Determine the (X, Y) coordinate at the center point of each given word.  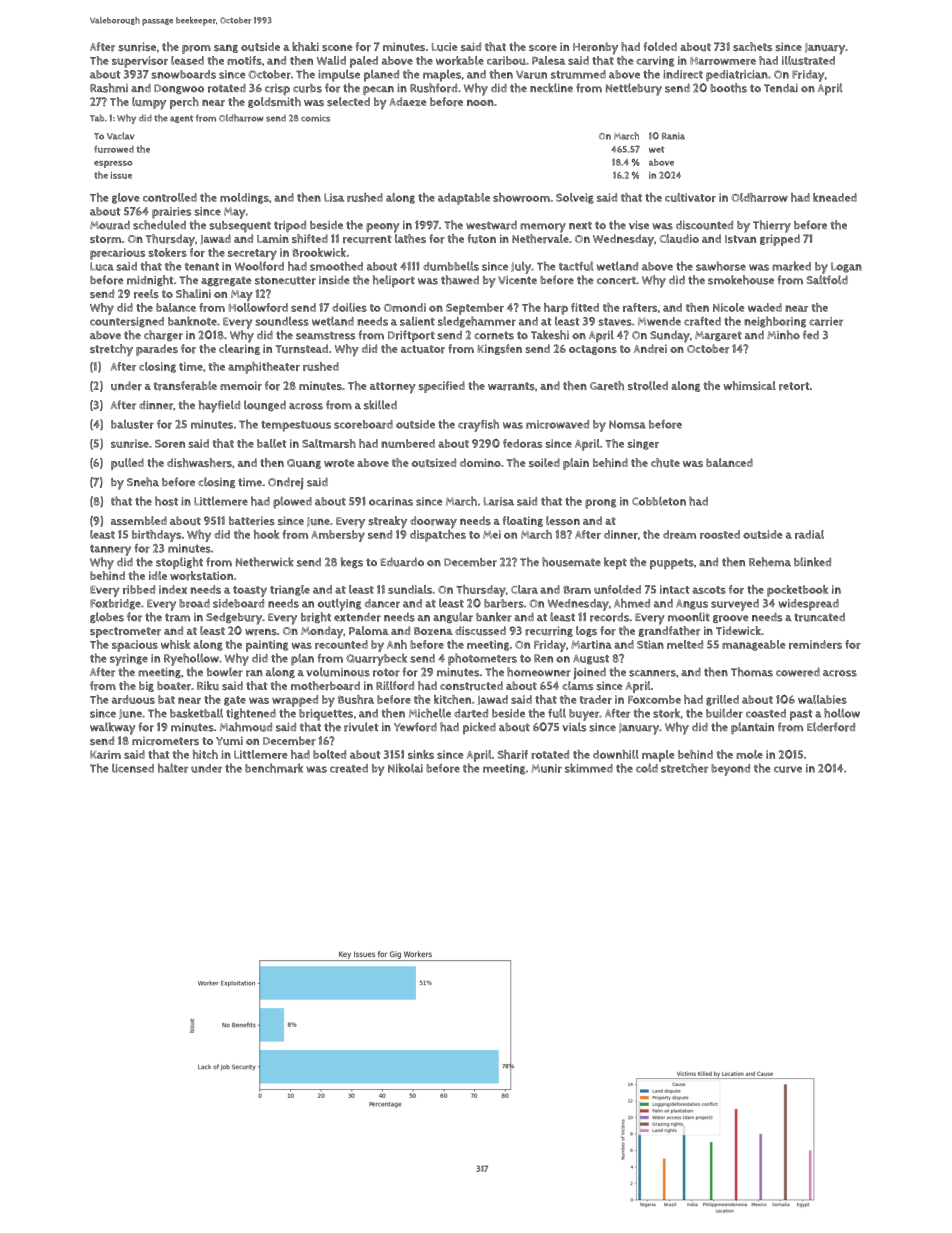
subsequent (240, 227)
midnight (150, 280)
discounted (704, 225)
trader (595, 699)
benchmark (274, 768)
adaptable (464, 199)
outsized (434, 462)
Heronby (595, 48)
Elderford (831, 727)
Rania (673, 136)
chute (665, 462)
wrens (261, 632)
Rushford (433, 88)
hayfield (219, 406)
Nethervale (540, 239)
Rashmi (109, 88)
